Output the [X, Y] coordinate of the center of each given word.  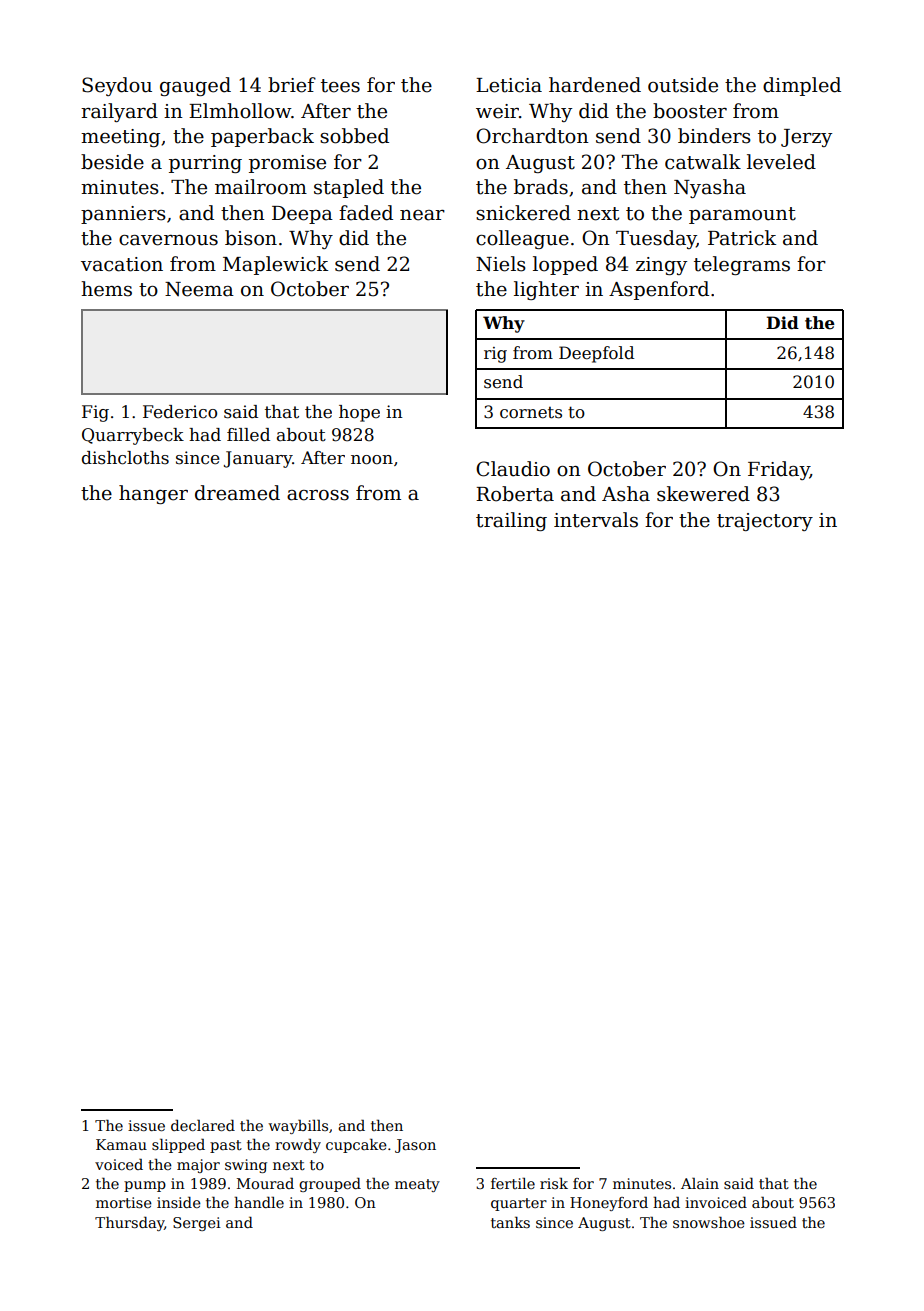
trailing [511, 521]
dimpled [802, 86]
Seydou [117, 86]
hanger [153, 494]
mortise [124, 1202]
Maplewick [275, 265]
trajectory [765, 522]
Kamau [121, 1144]
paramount [742, 215]
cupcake [356, 1146]
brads [541, 187]
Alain [700, 1183]
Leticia [509, 85]
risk [554, 1183]
